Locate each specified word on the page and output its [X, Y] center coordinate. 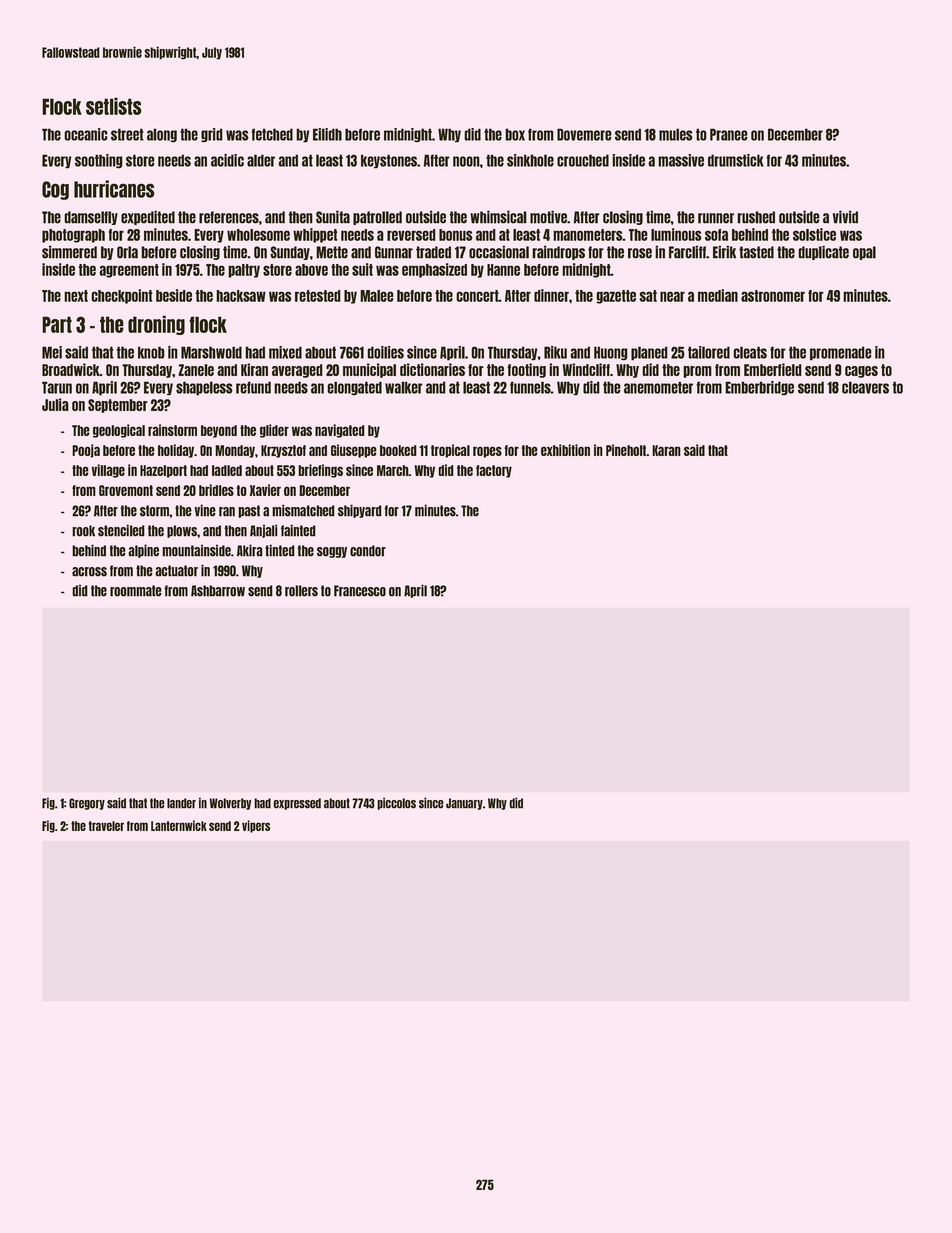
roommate [136, 591]
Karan [666, 450]
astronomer [773, 296]
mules [676, 134]
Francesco [360, 591]
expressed [297, 804]
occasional [499, 252]
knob [151, 352]
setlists [114, 106]
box [515, 134]
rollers [301, 591]
